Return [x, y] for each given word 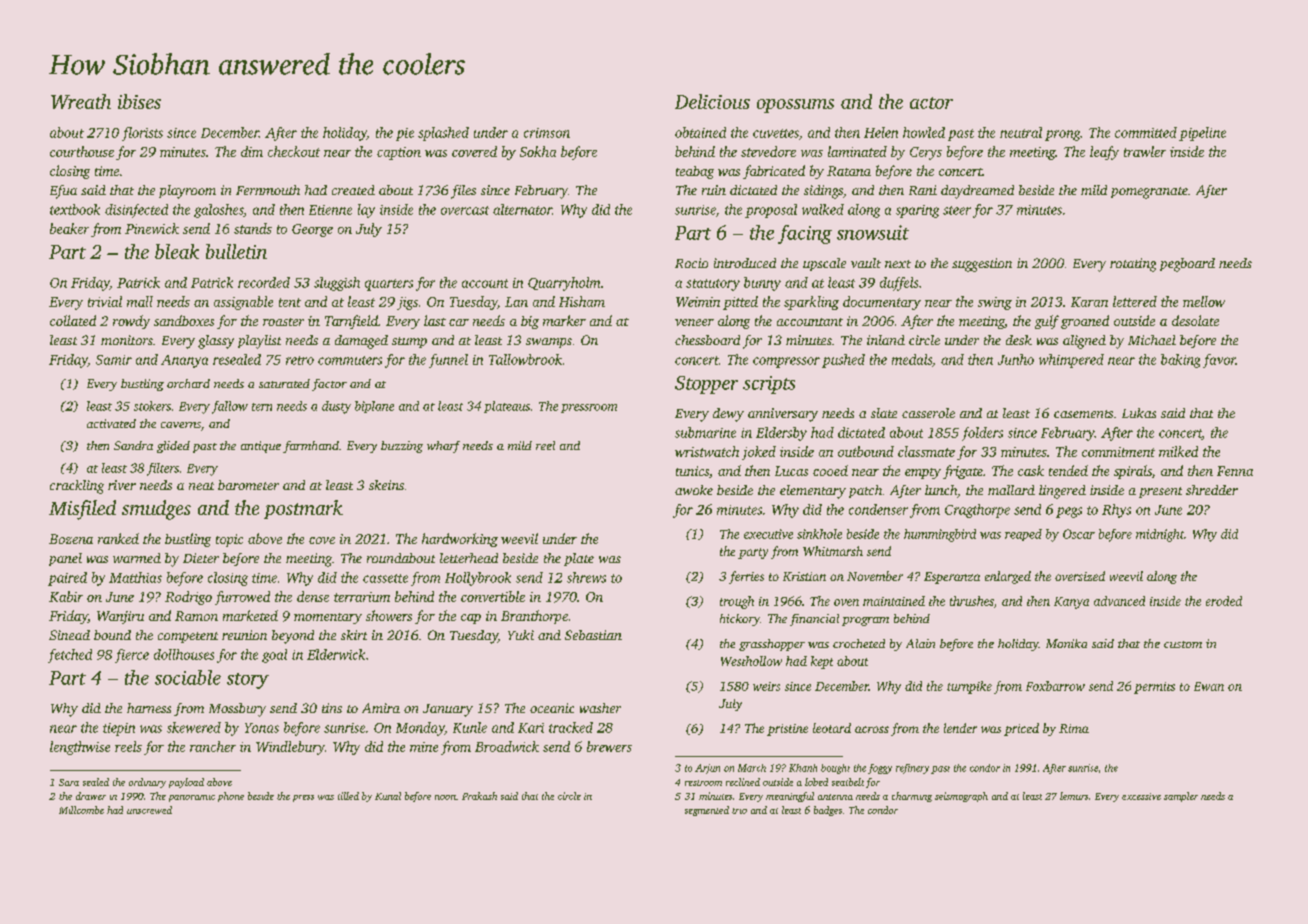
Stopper [706, 385]
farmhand [311, 447]
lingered [1062, 492]
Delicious [712, 101]
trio [739, 811]
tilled [348, 796]
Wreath [81, 101]
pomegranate [1149, 193]
